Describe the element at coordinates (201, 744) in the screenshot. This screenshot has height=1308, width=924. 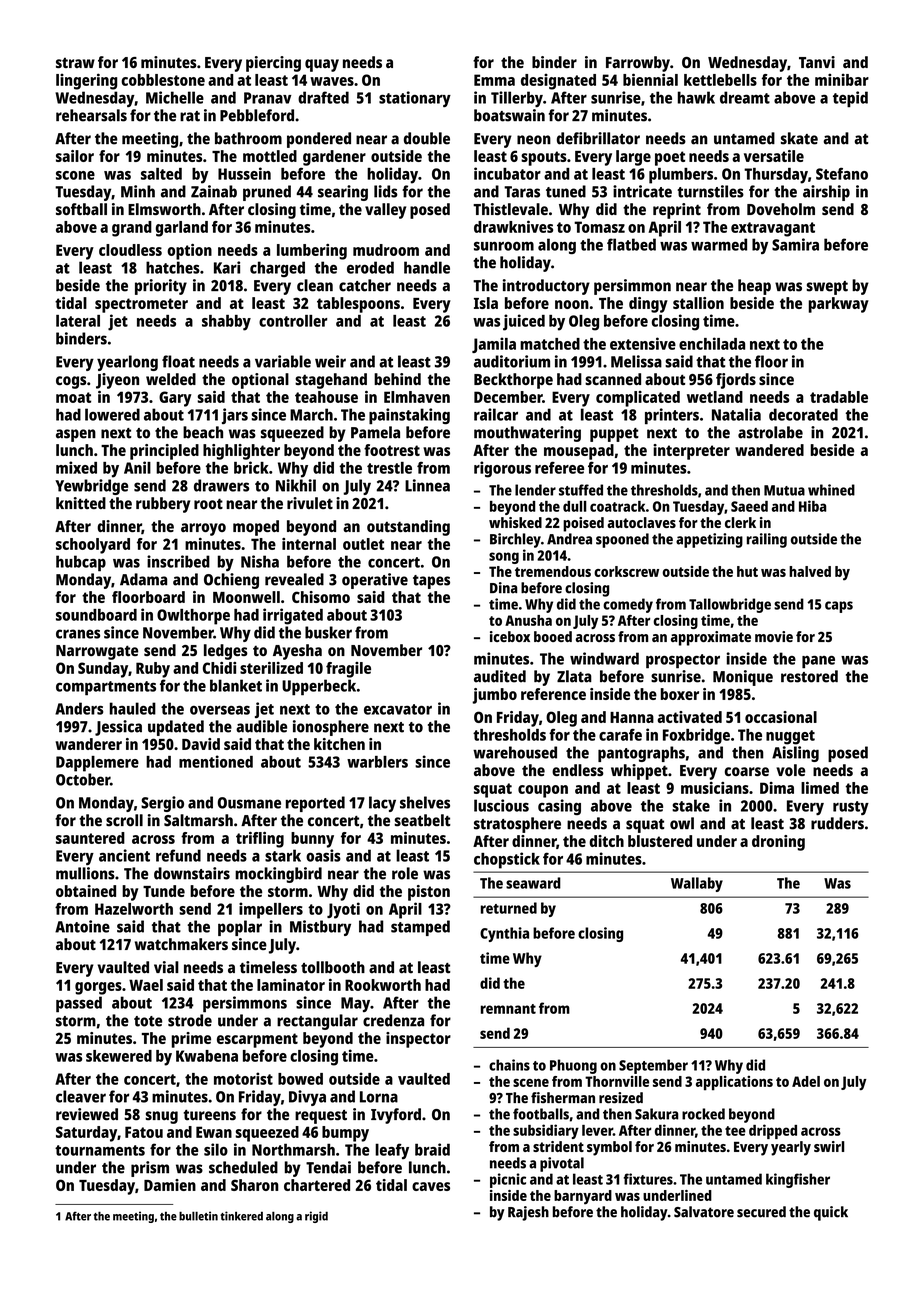
I see `David` at that location.
